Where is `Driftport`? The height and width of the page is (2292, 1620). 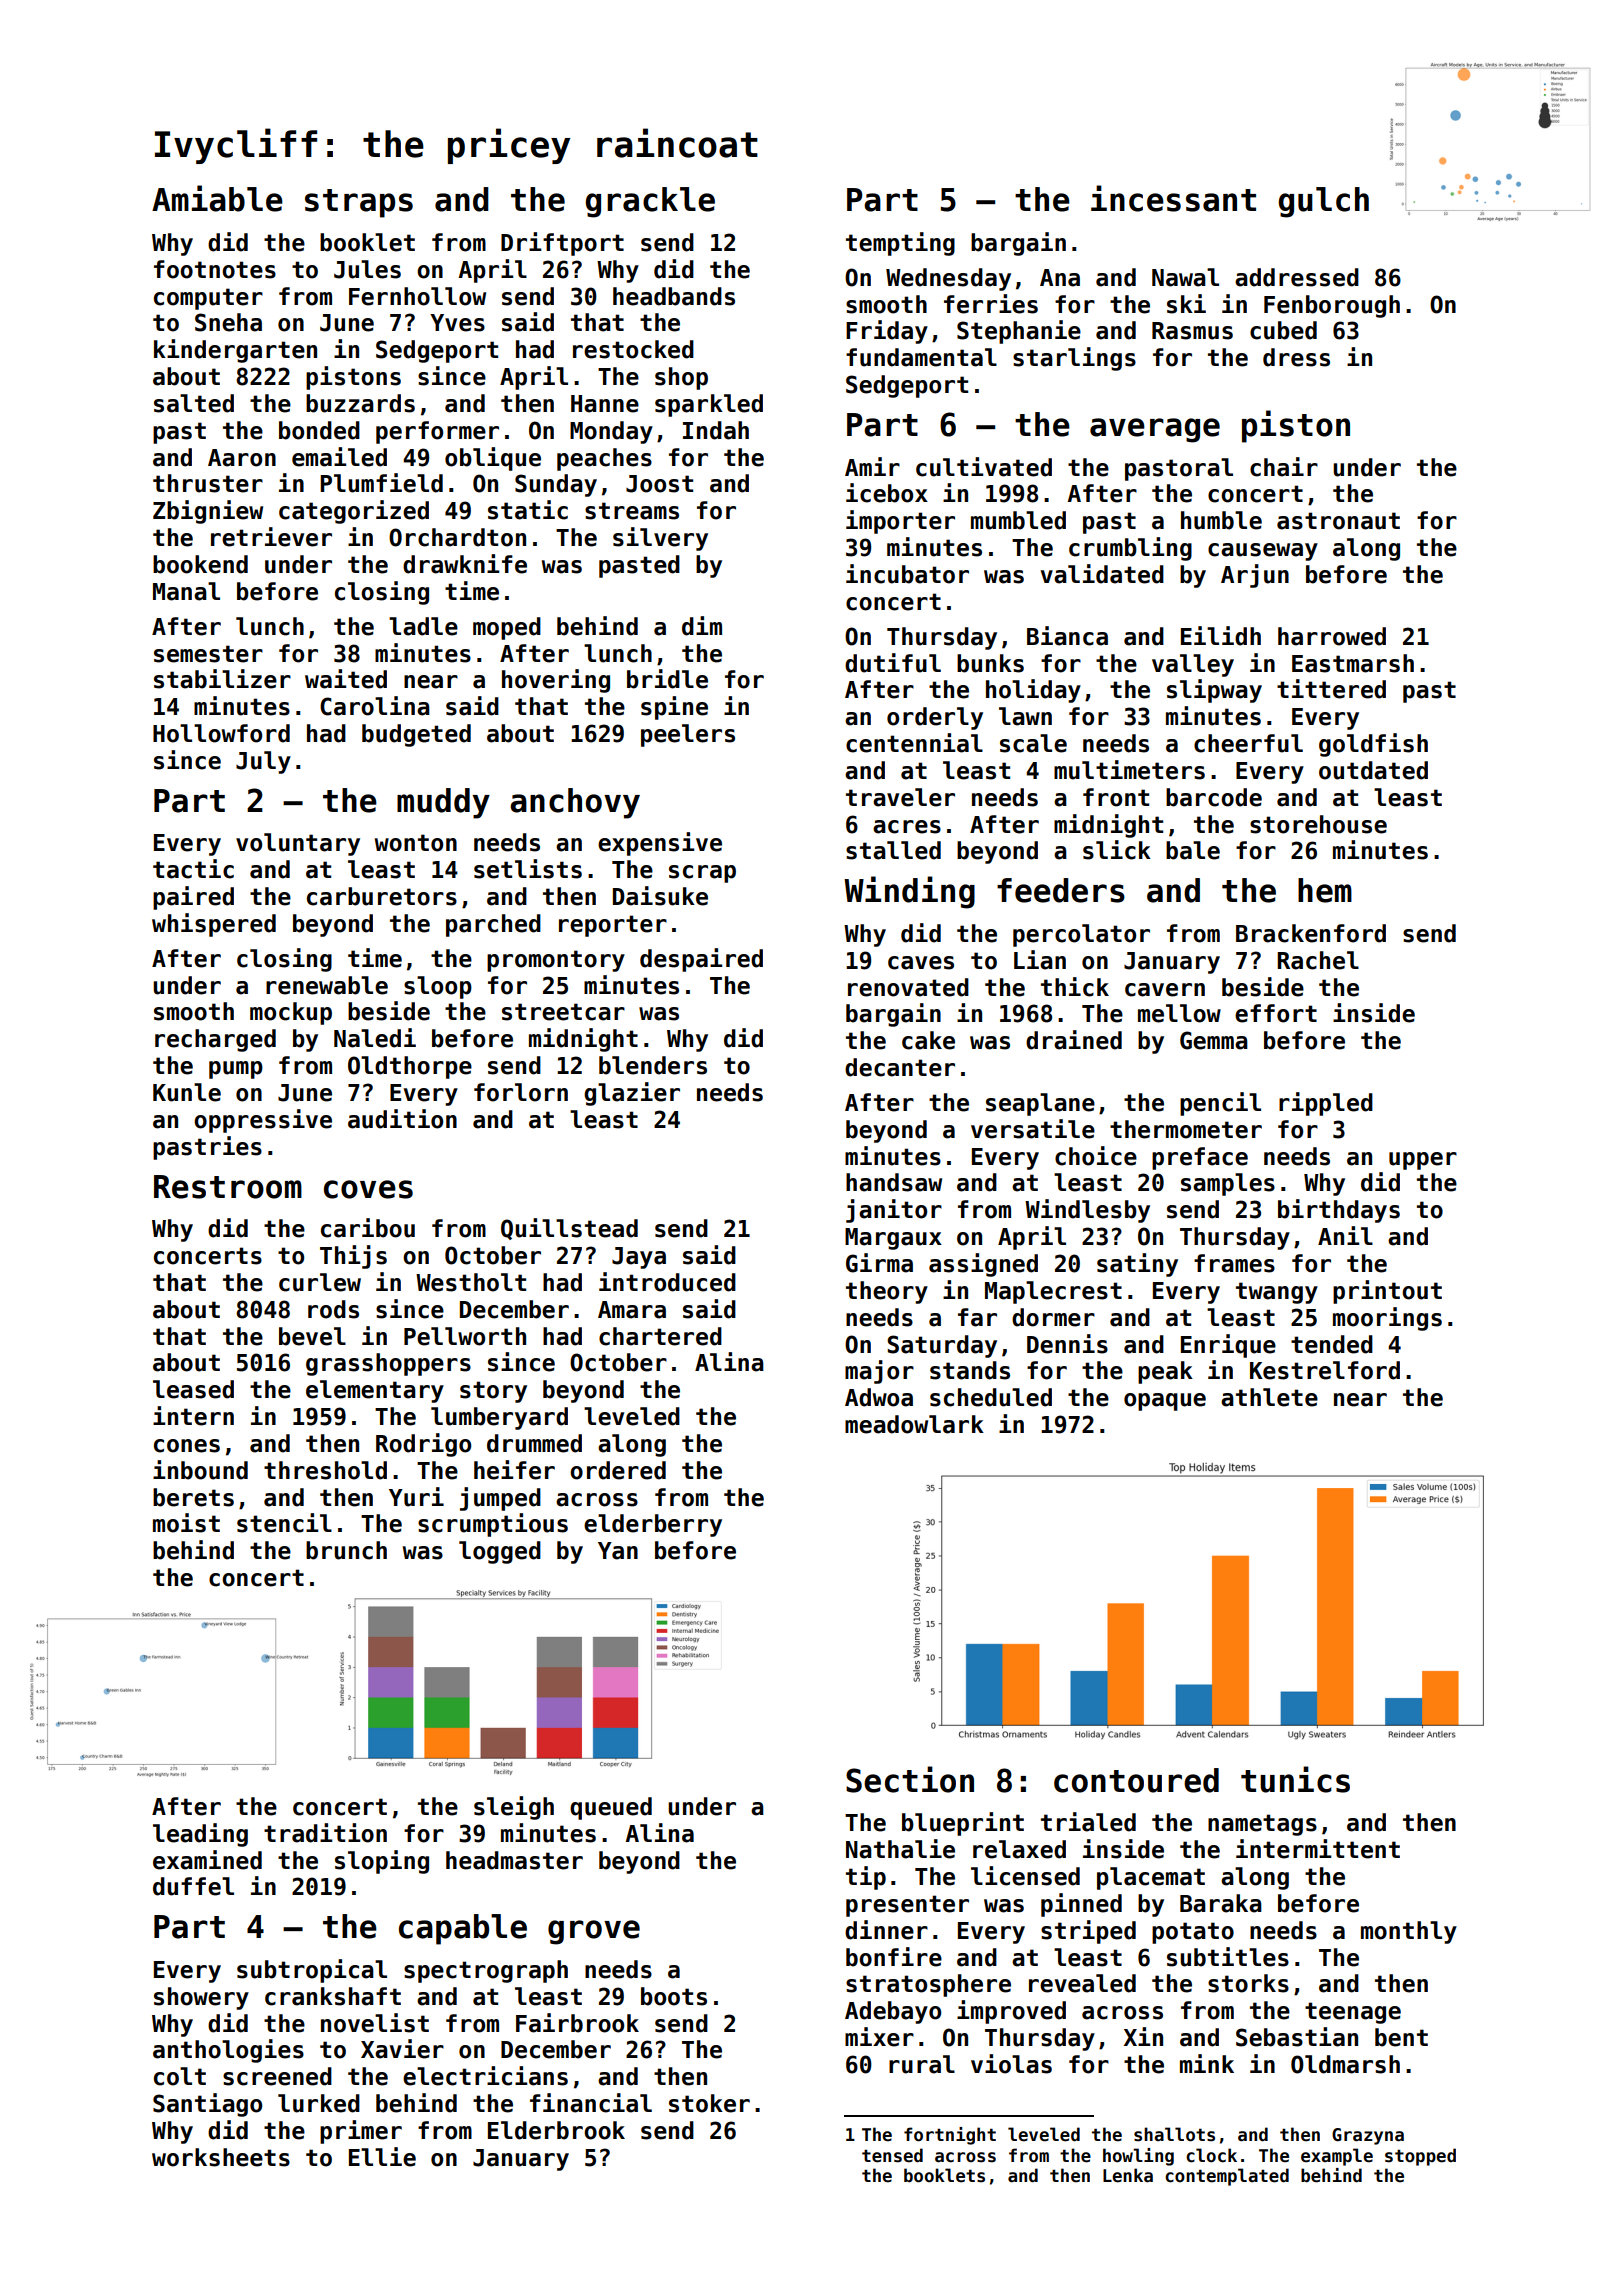
Driftport is located at coordinates (562, 244).
